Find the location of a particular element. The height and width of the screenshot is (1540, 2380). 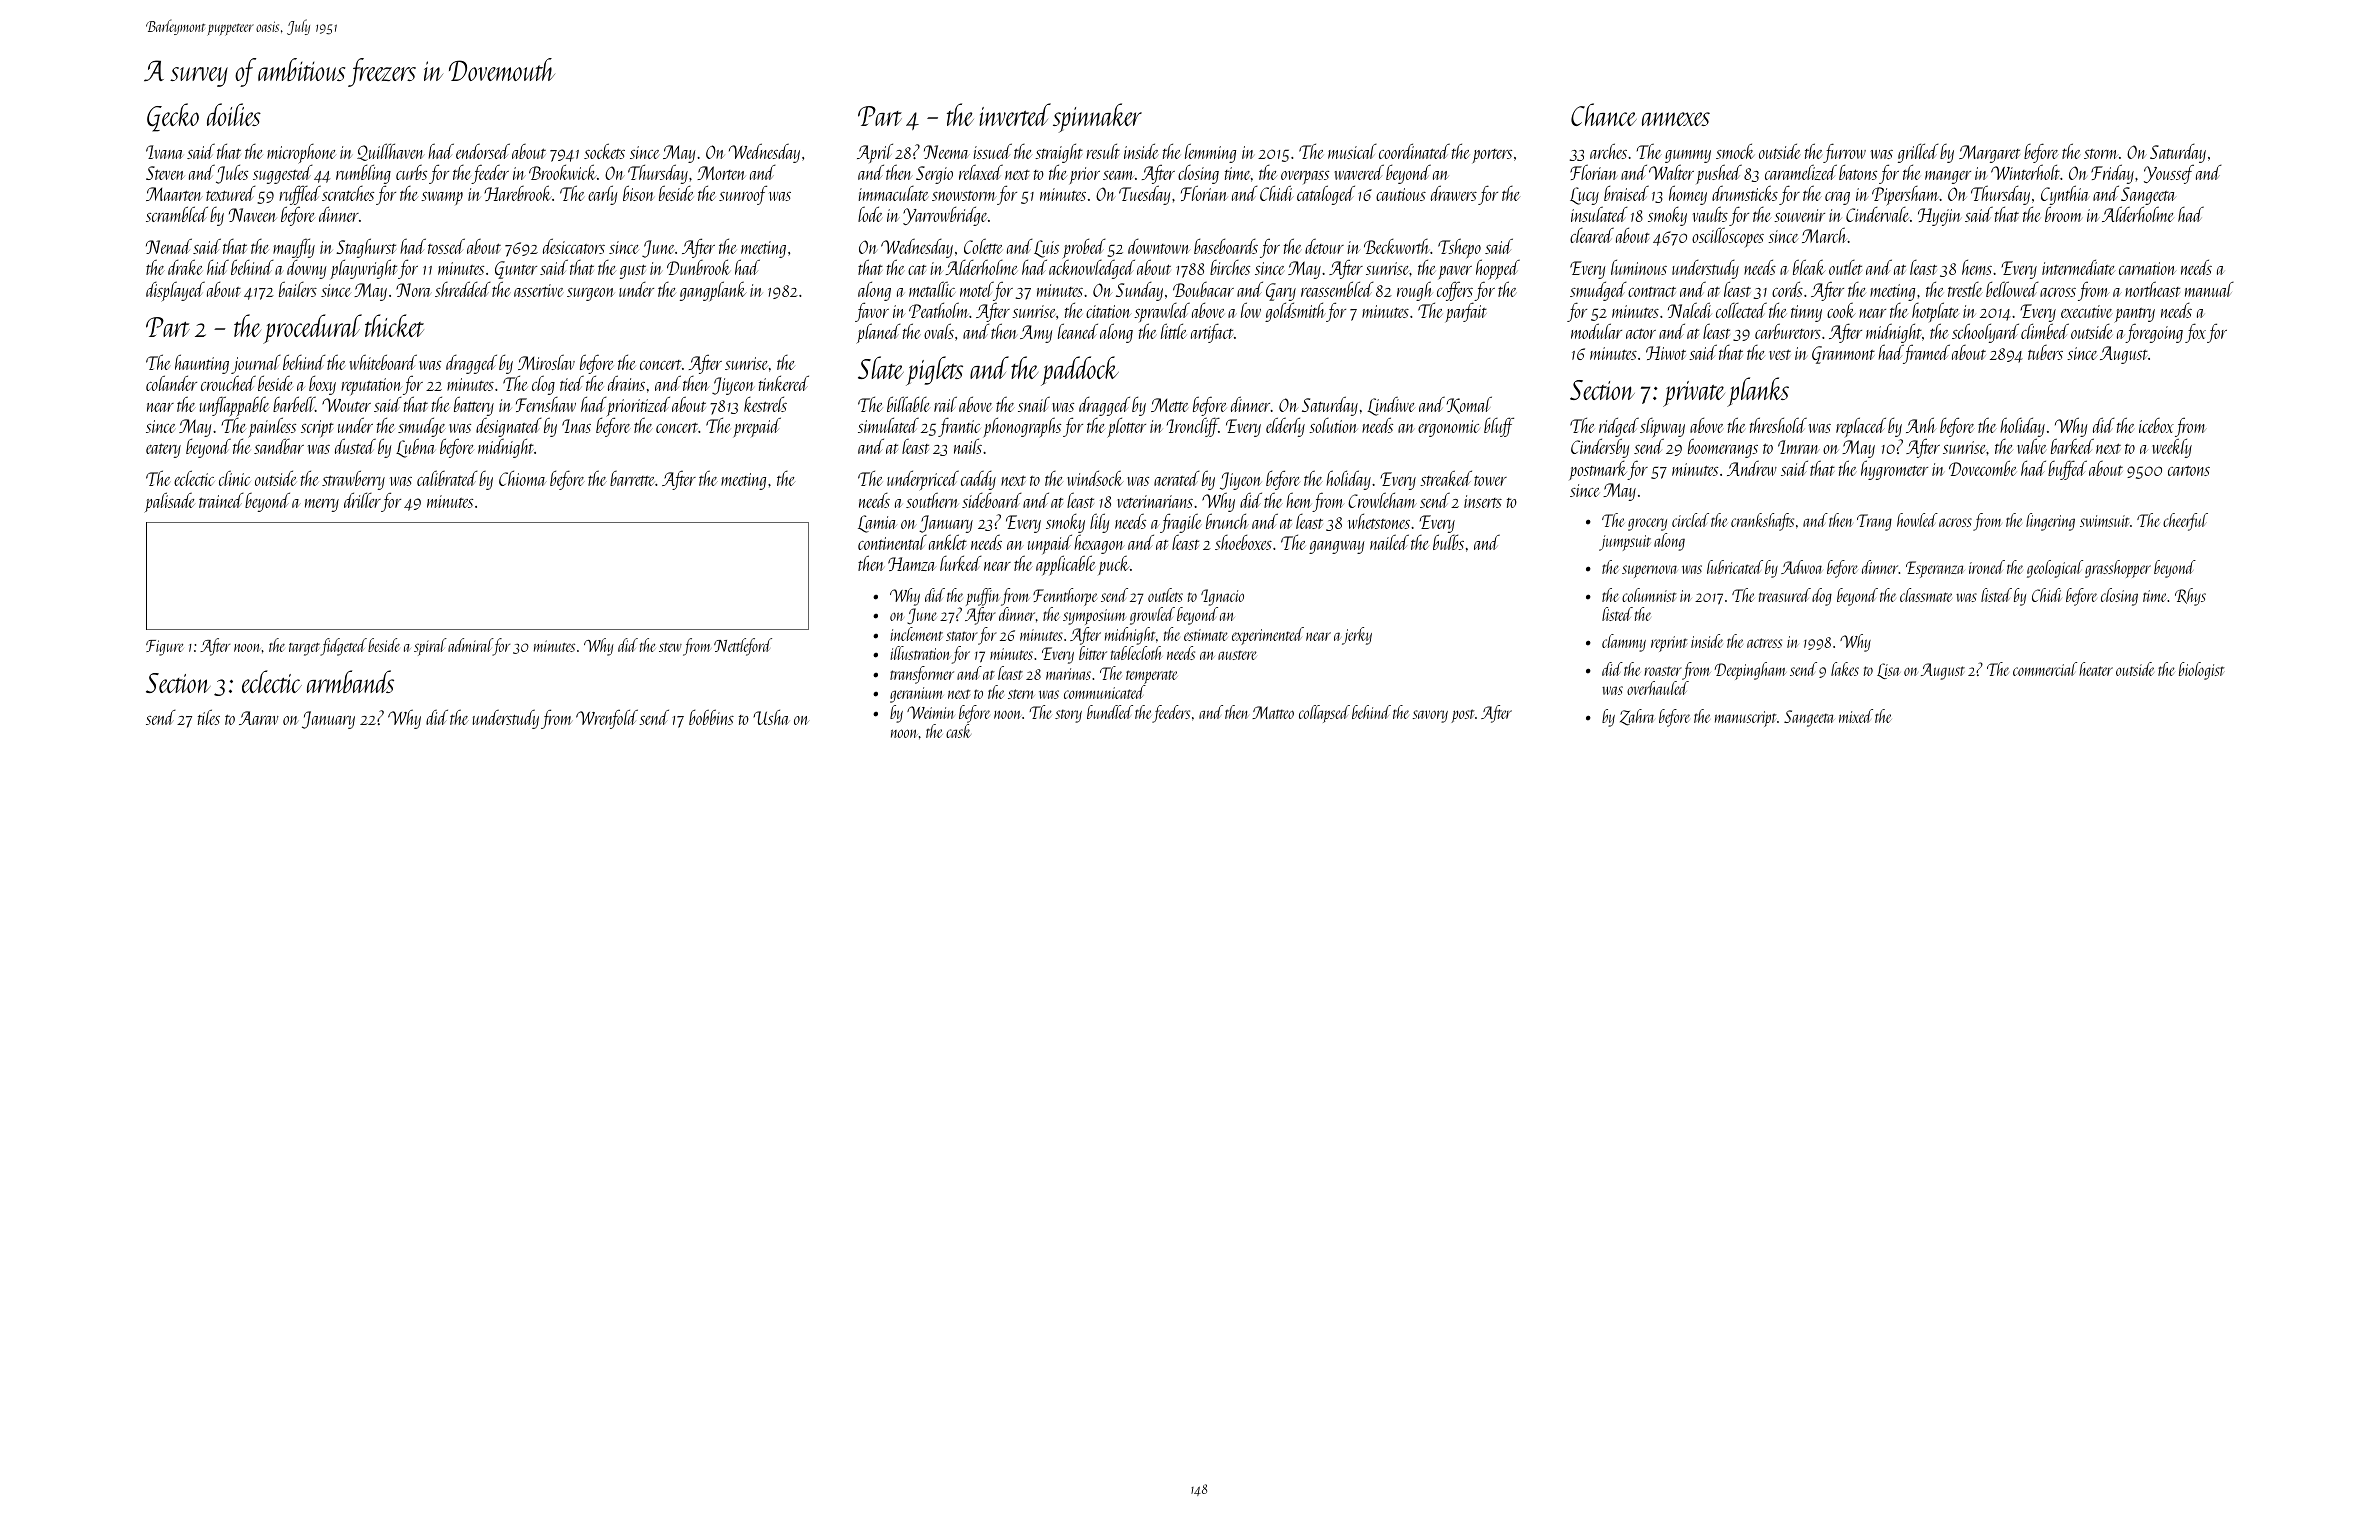

Margaret is located at coordinates (1989, 154).
